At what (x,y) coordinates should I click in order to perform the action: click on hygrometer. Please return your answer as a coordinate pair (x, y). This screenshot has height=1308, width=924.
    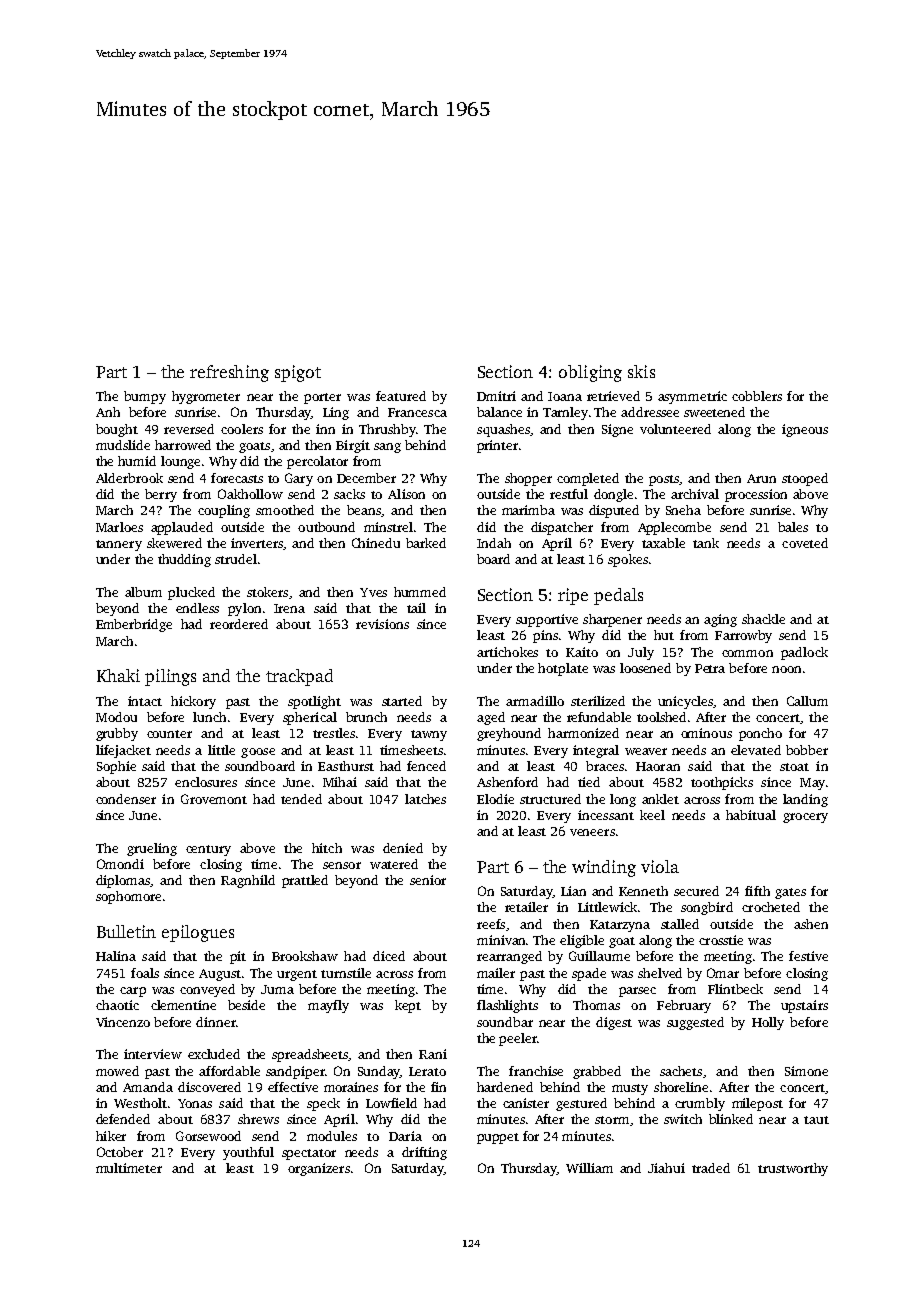
    Looking at the image, I should click on (206, 397).
